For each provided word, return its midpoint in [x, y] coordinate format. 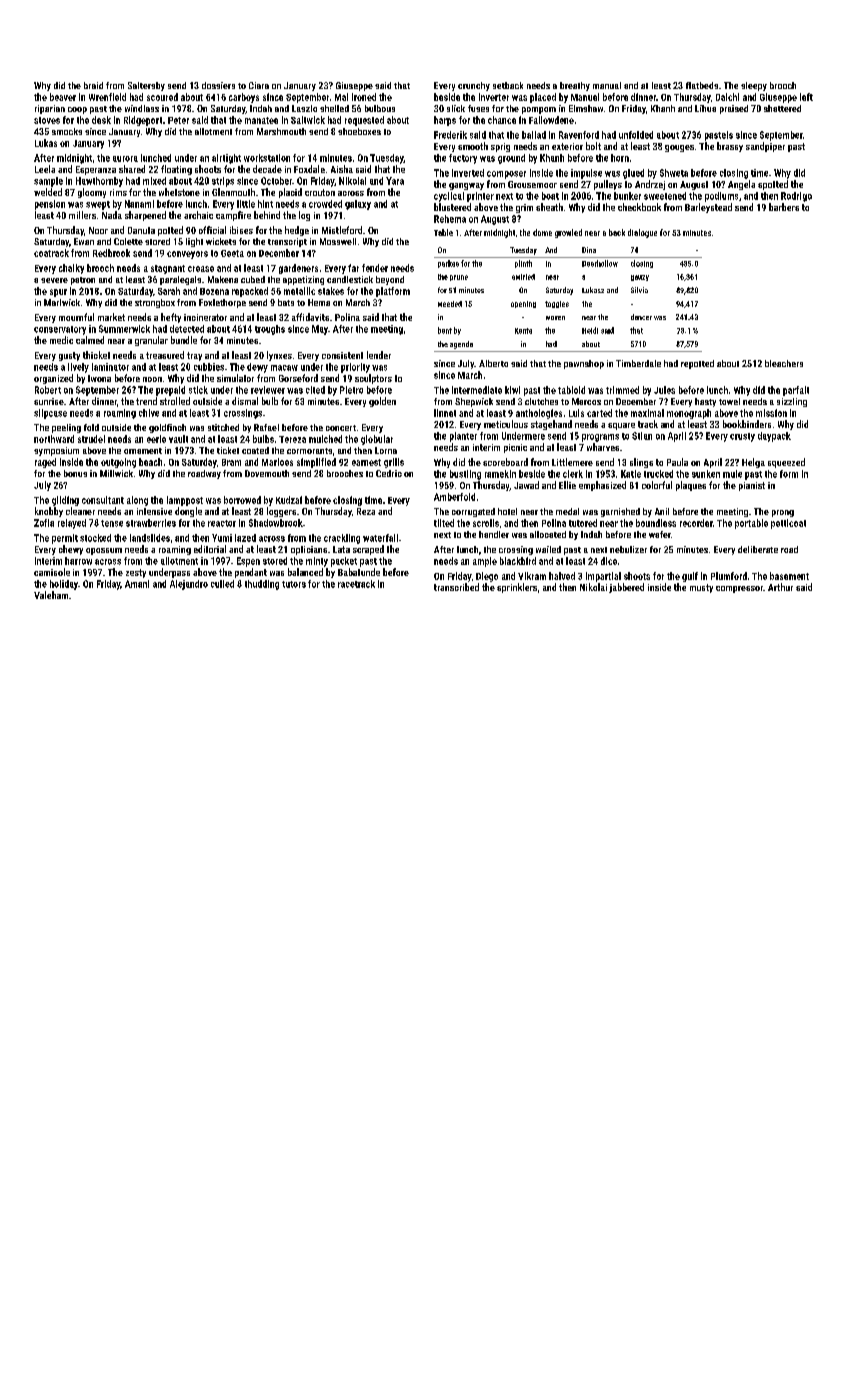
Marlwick [62, 302]
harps [445, 121]
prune [459, 278]
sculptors [373, 379]
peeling [66, 428]
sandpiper [765, 147]
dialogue [642, 233]
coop [77, 110]
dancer [641, 317]
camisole [52, 572]
